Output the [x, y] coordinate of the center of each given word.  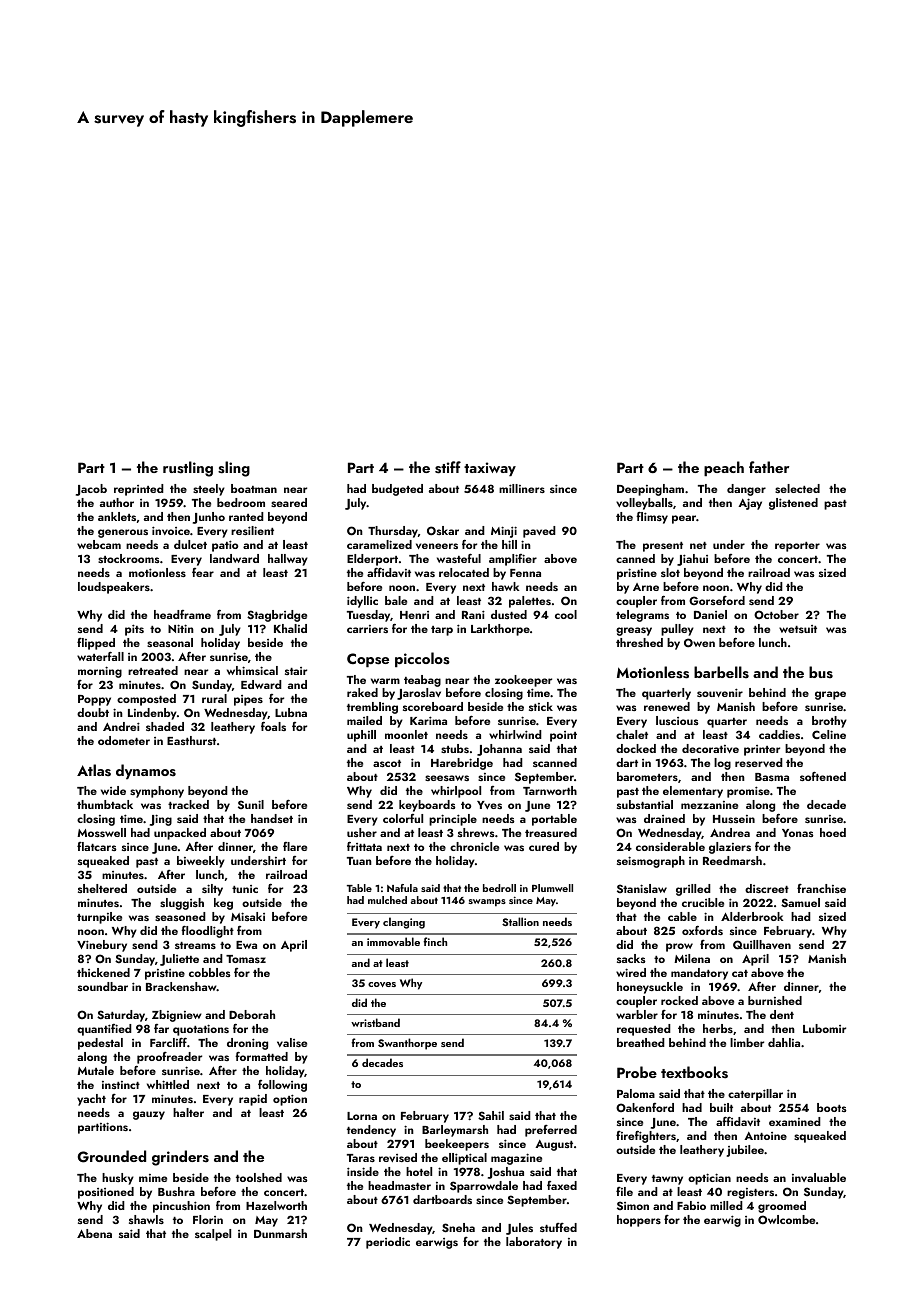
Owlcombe [786, 1220]
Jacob [91, 490]
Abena [94, 1233]
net [698, 545]
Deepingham [650, 490]
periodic [388, 1243]
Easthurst [191, 740]
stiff [448, 467]
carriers [367, 629]
